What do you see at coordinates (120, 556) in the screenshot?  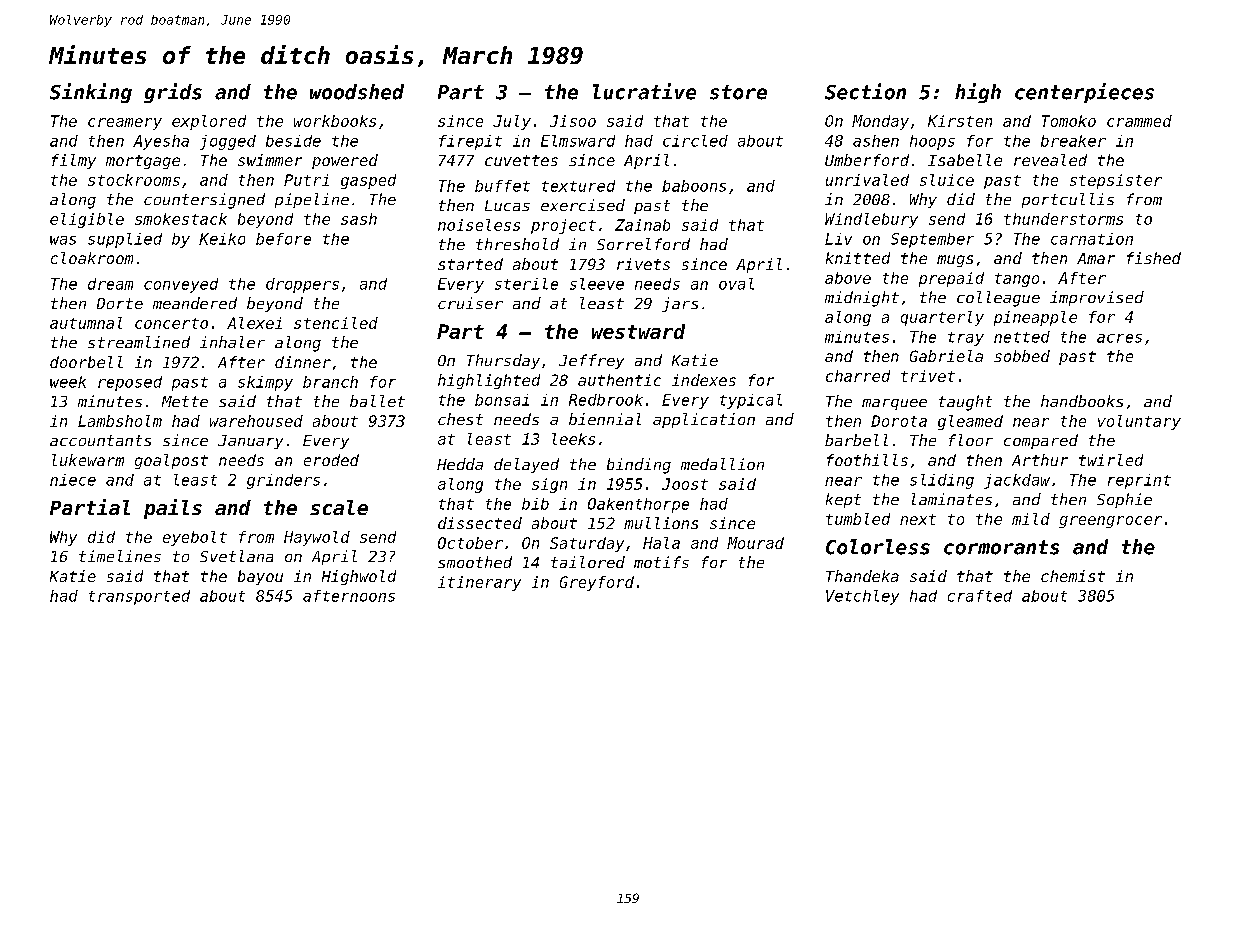 I see `timelines` at bounding box center [120, 556].
